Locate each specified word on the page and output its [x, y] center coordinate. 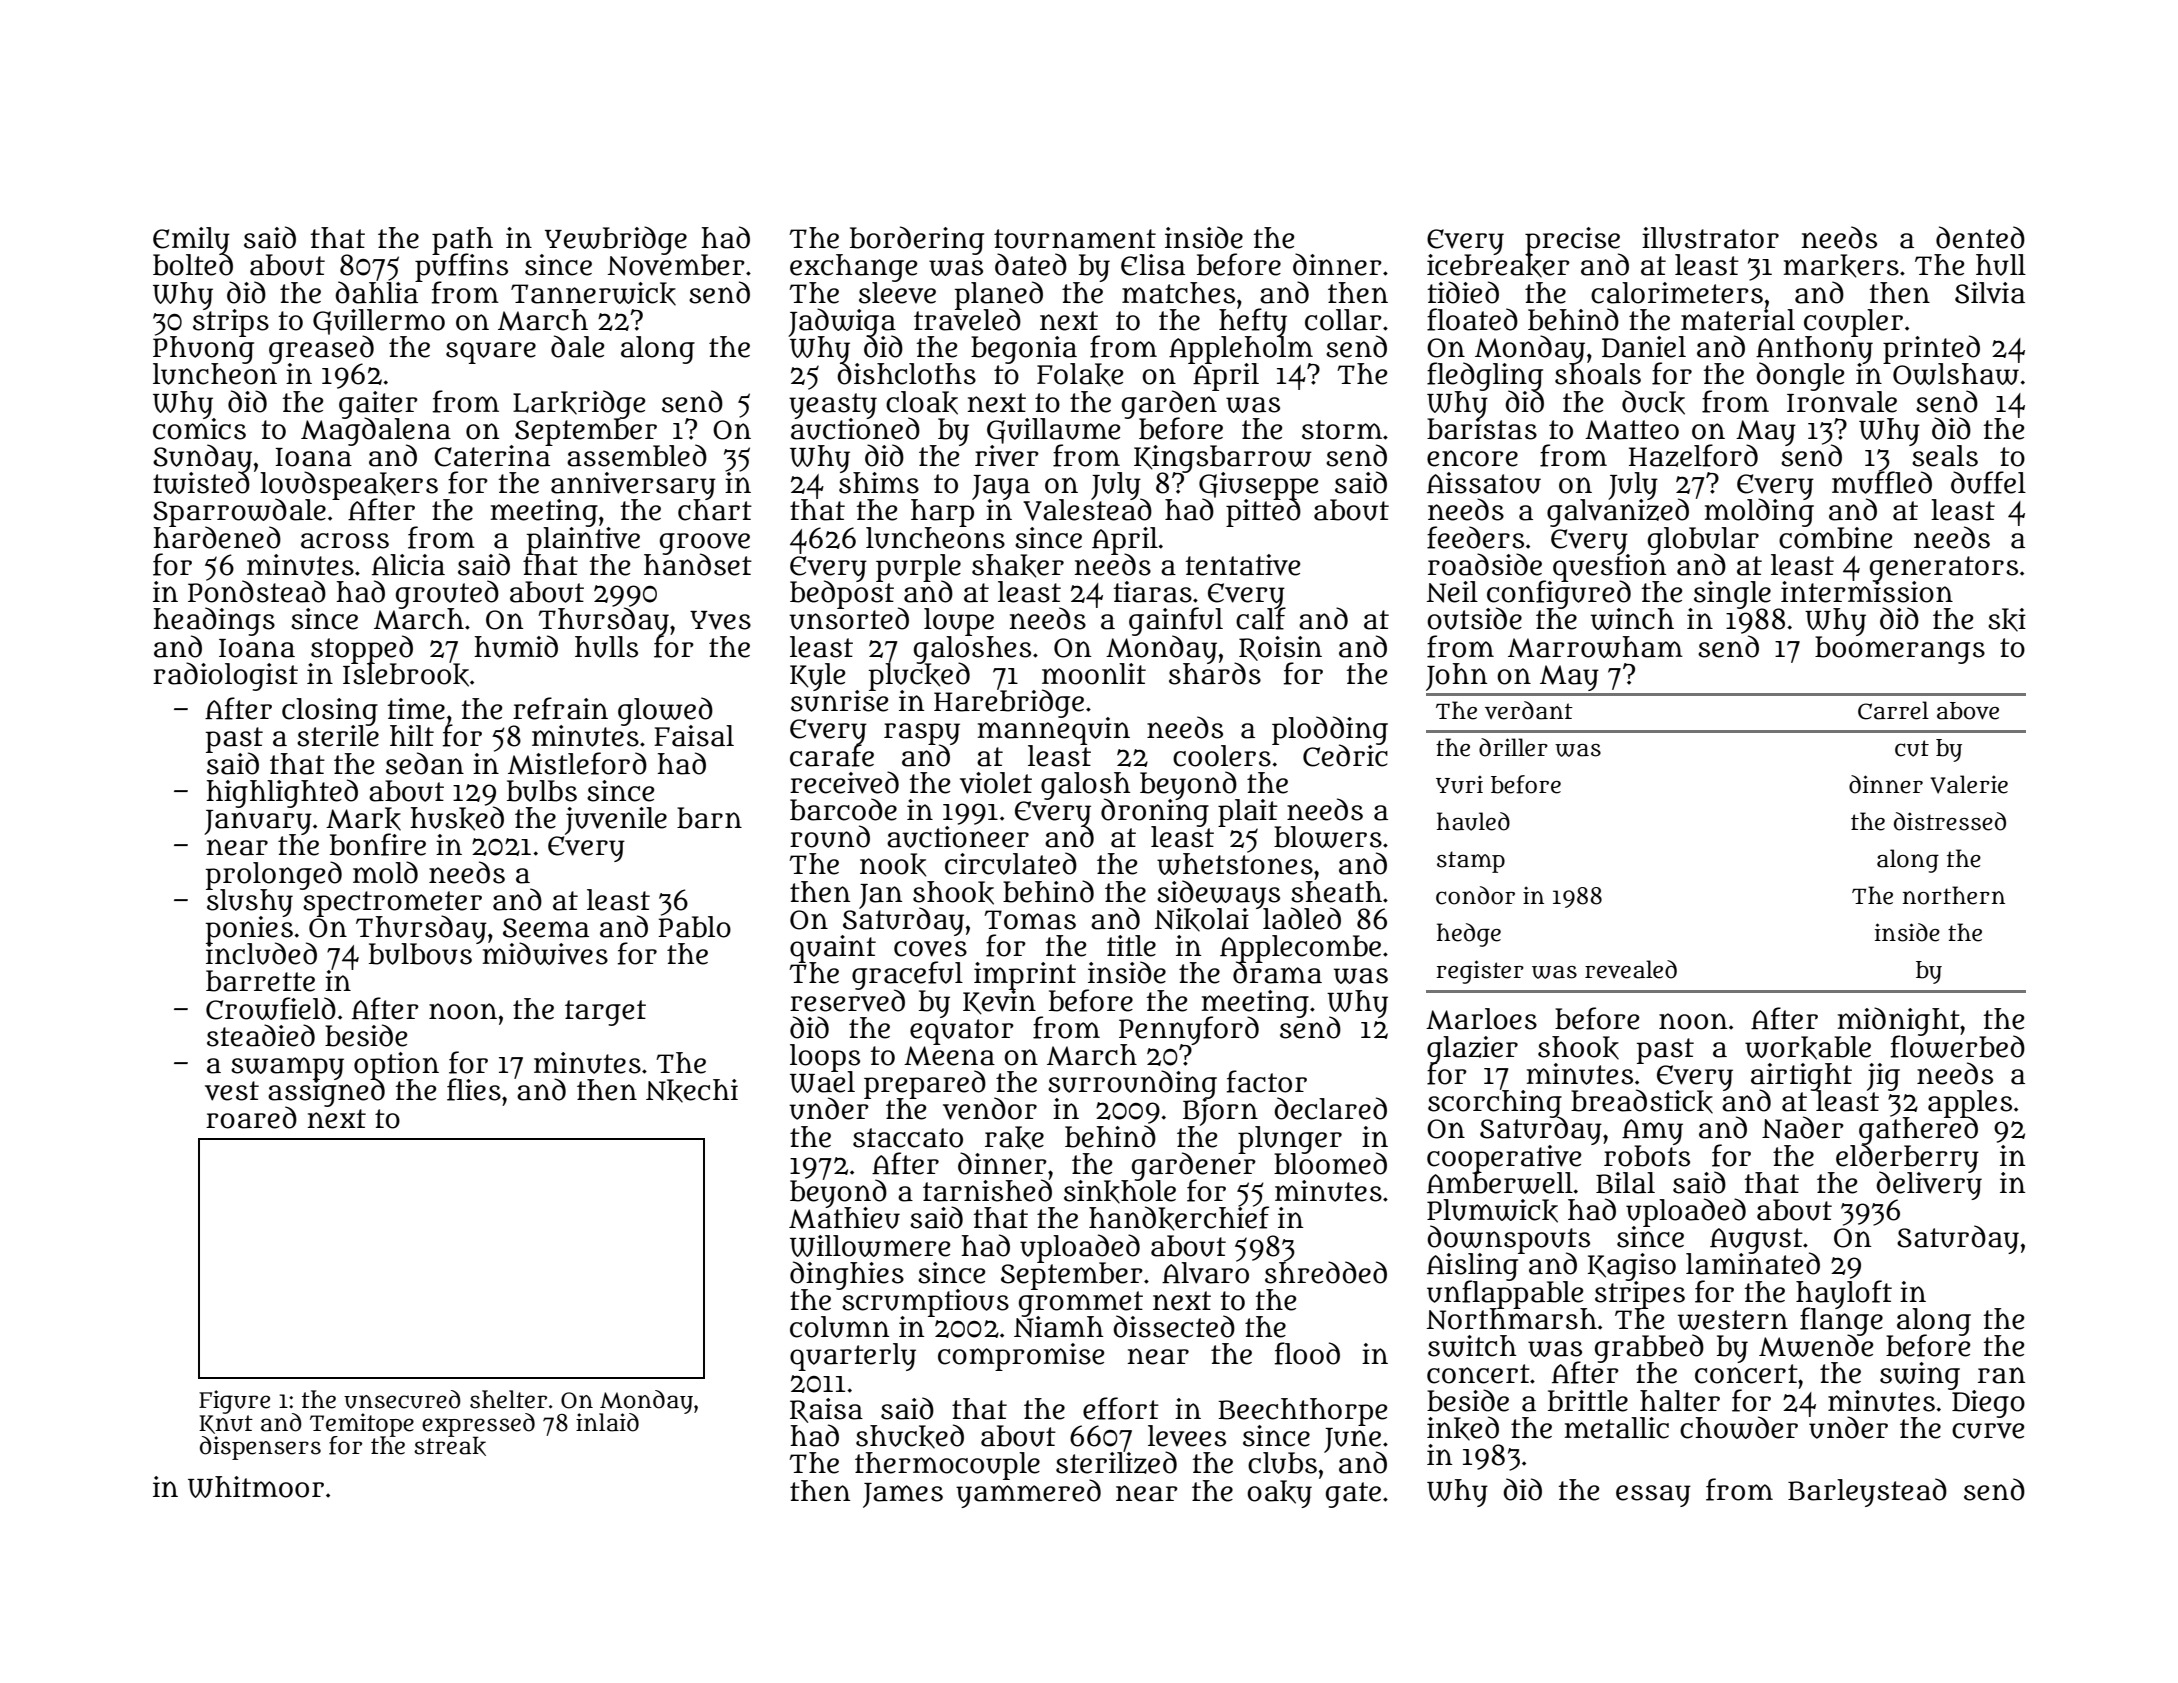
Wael [822, 1082]
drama [1277, 973]
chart [715, 510]
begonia [1024, 350]
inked [1463, 1428]
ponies [249, 929]
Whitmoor [256, 1487]
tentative [1243, 565]
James [903, 1495]
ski [2007, 620]
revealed [1631, 969]
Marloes [1481, 1019]
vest [232, 1091]
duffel [1988, 482]
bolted [193, 265]
